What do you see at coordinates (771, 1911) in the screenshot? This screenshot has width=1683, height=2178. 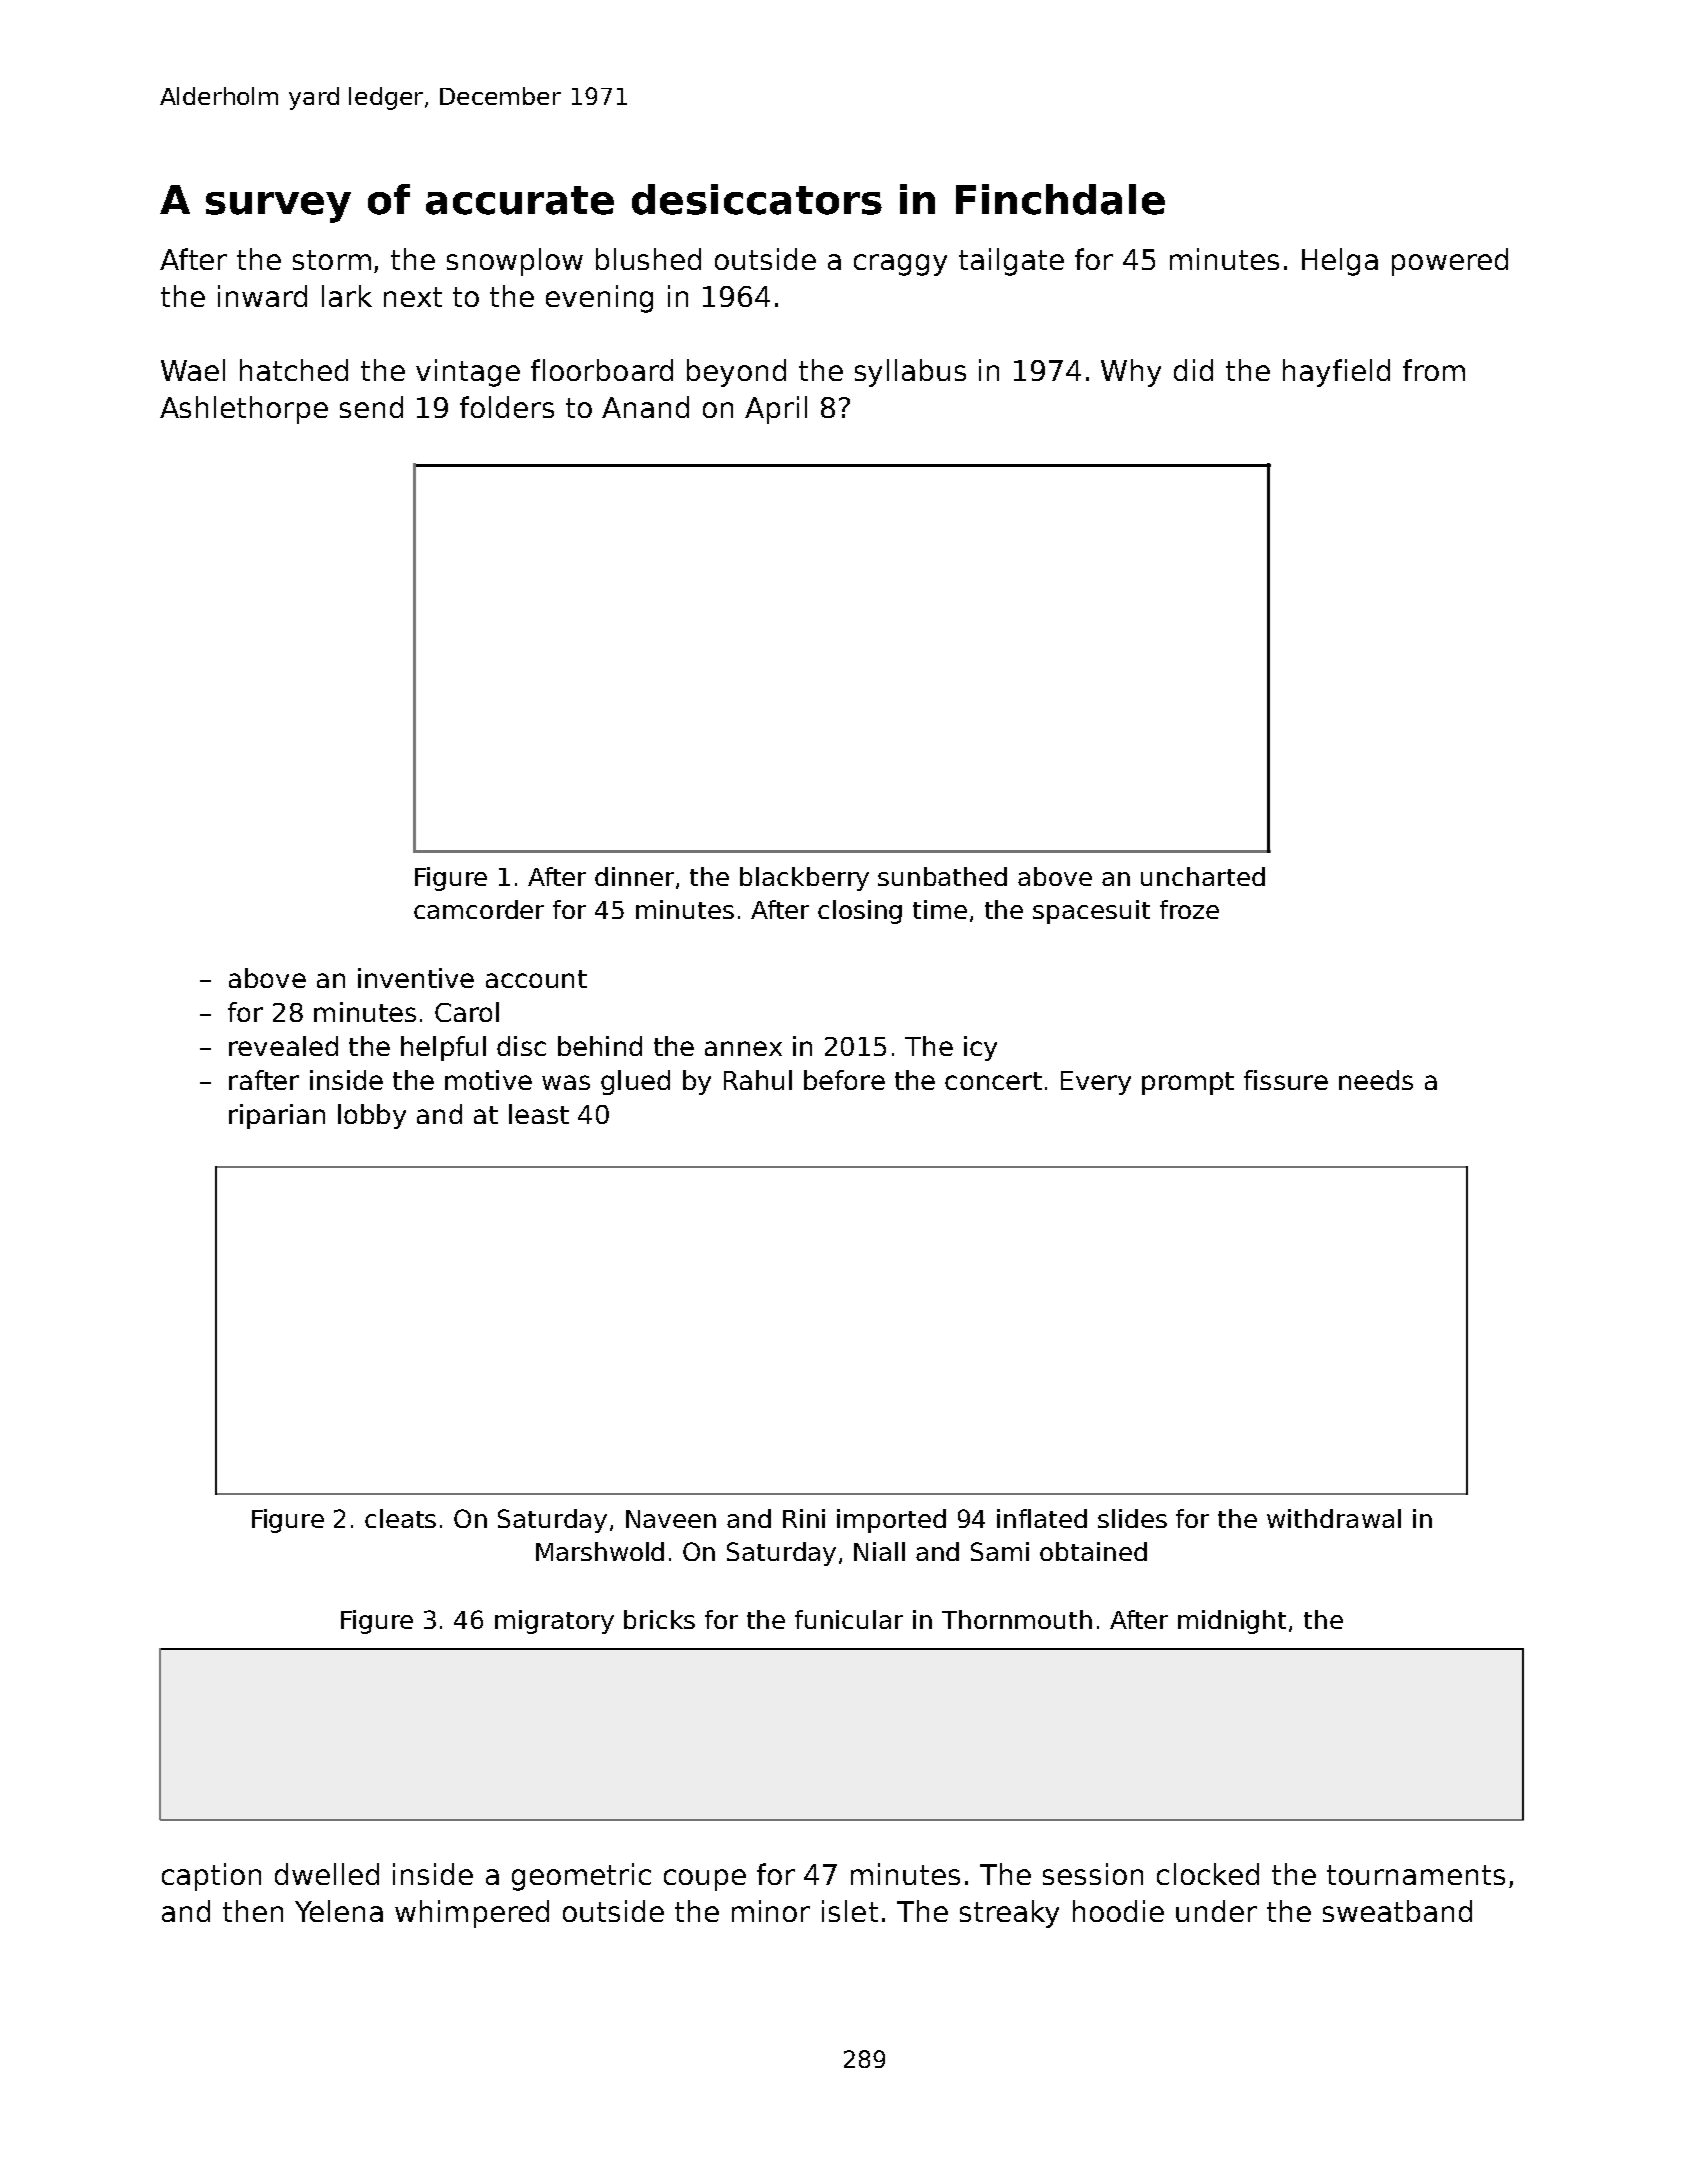 I see `minor` at bounding box center [771, 1911].
